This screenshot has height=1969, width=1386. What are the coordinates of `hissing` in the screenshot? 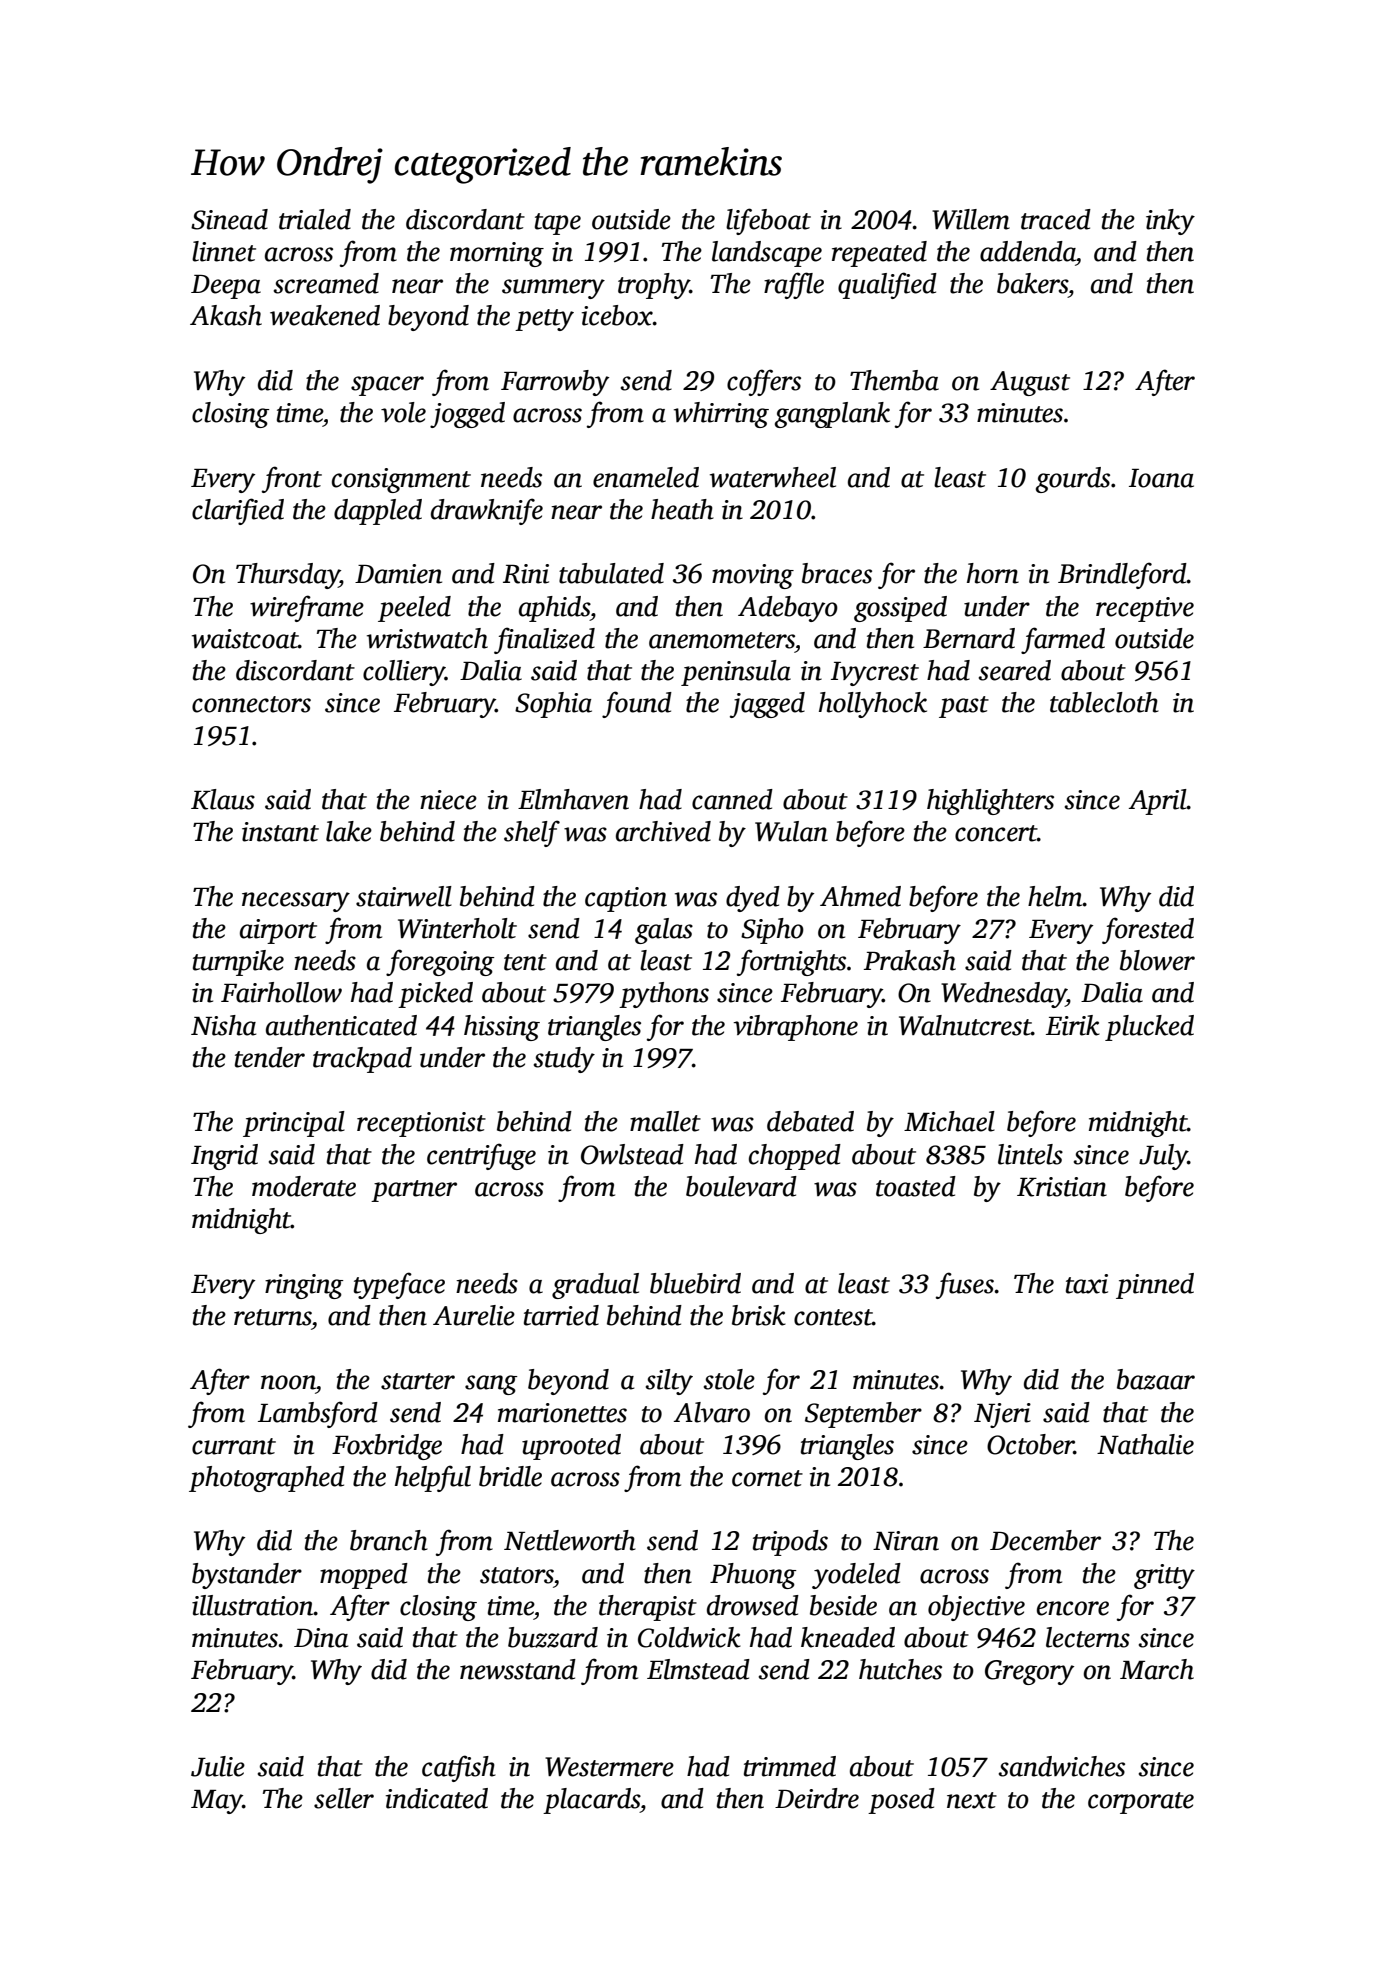 It's located at (502, 1028).
